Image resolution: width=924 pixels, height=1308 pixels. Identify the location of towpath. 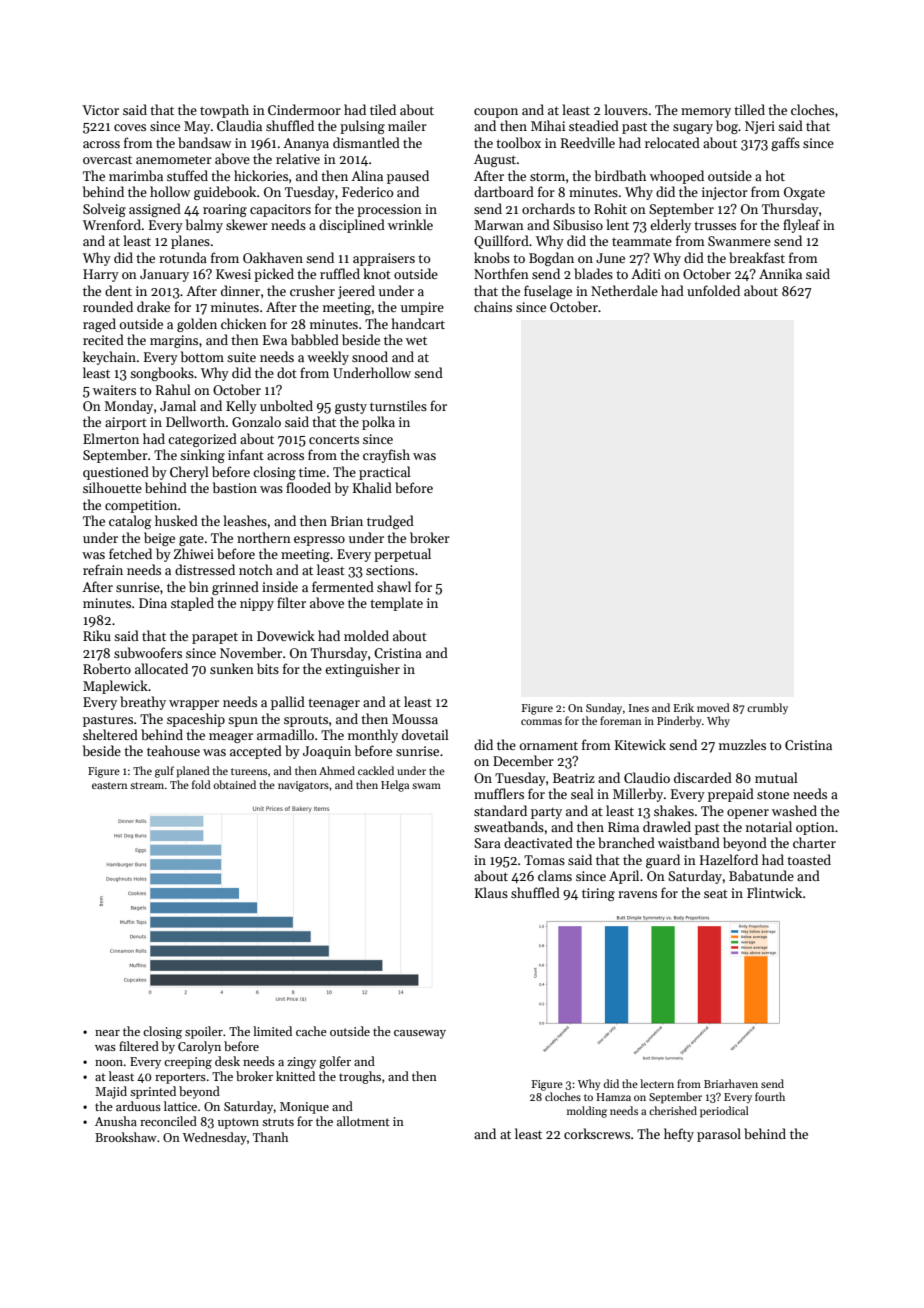
(224, 111).
